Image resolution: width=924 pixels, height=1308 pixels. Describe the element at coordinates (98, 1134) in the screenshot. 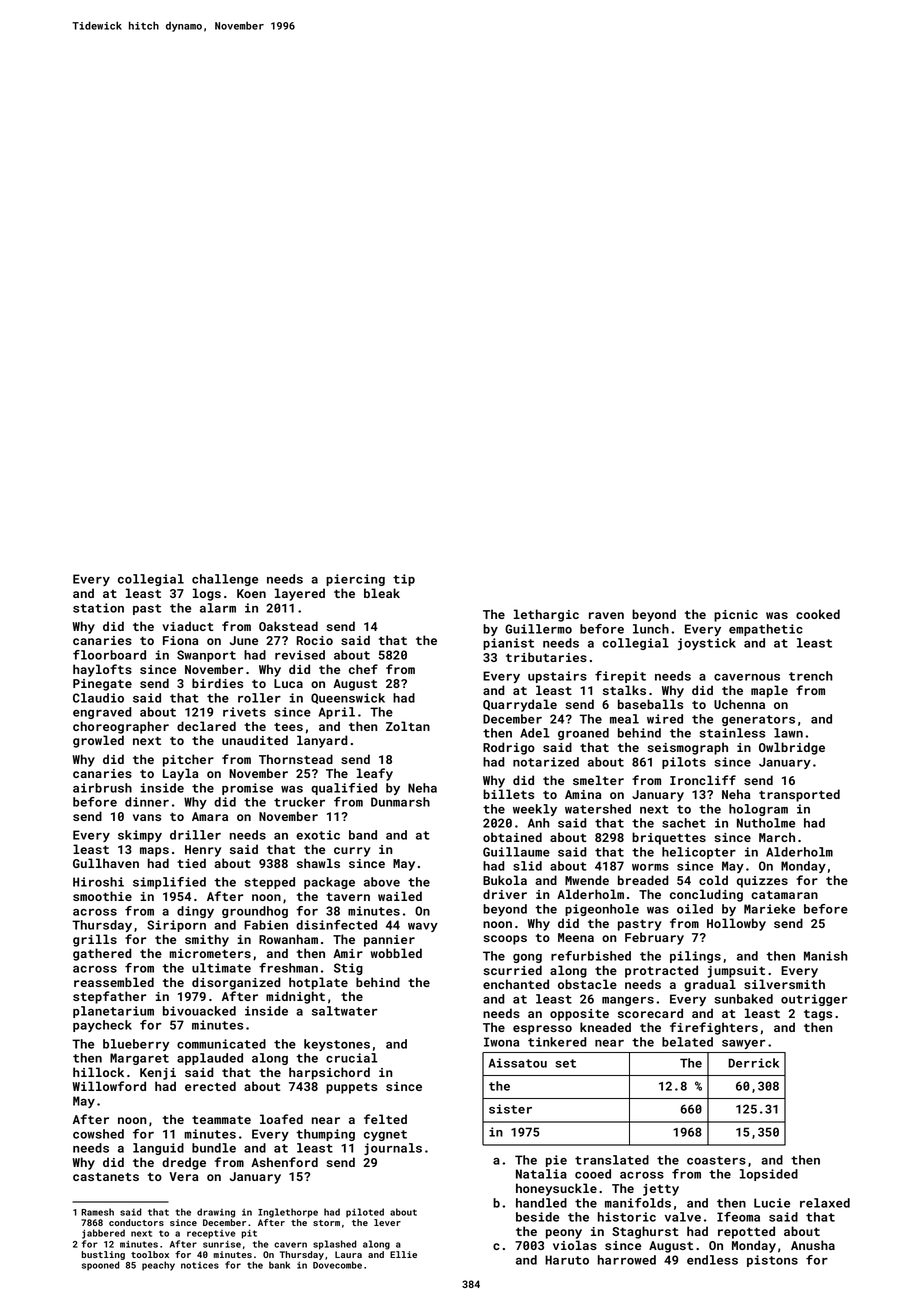

I see `cowshed` at that location.
